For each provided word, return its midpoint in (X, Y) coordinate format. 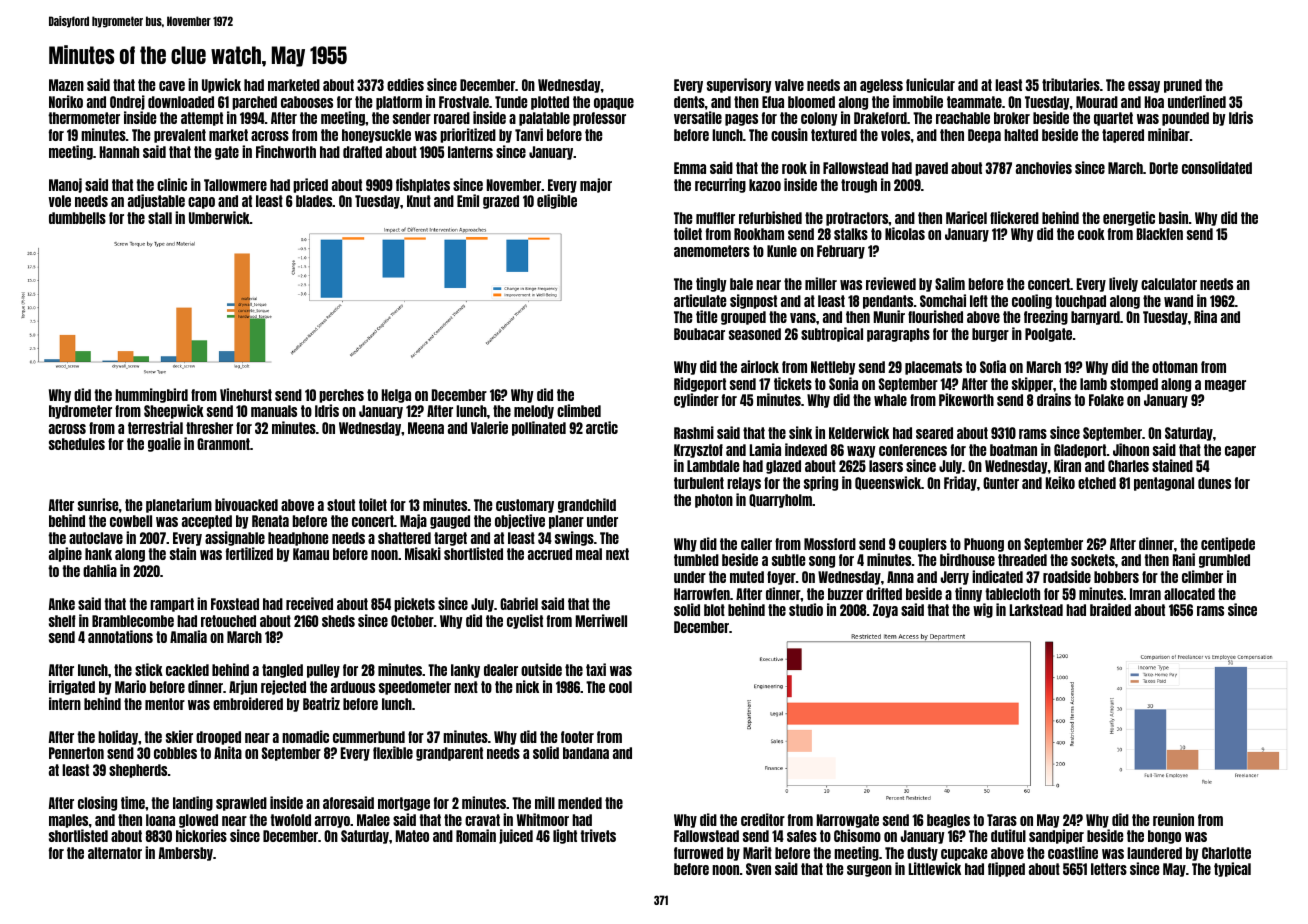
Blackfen (1160, 234)
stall (160, 218)
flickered (1014, 217)
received (309, 603)
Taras (1002, 820)
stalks (851, 234)
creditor (763, 819)
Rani (1184, 559)
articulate (700, 300)
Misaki (423, 553)
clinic (172, 184)
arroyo (332, 822)
